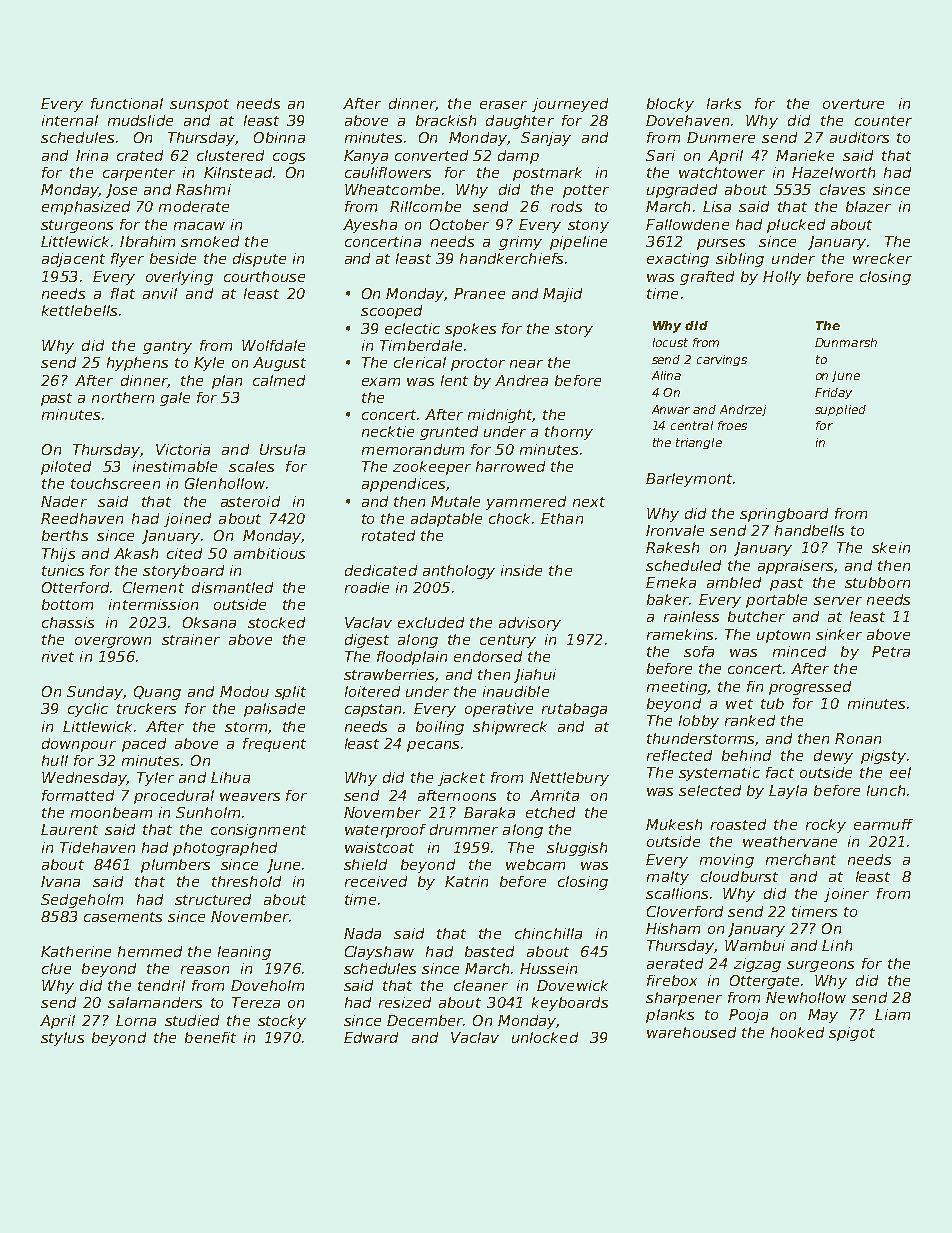  I want to click on overture, so click(853, 104).
